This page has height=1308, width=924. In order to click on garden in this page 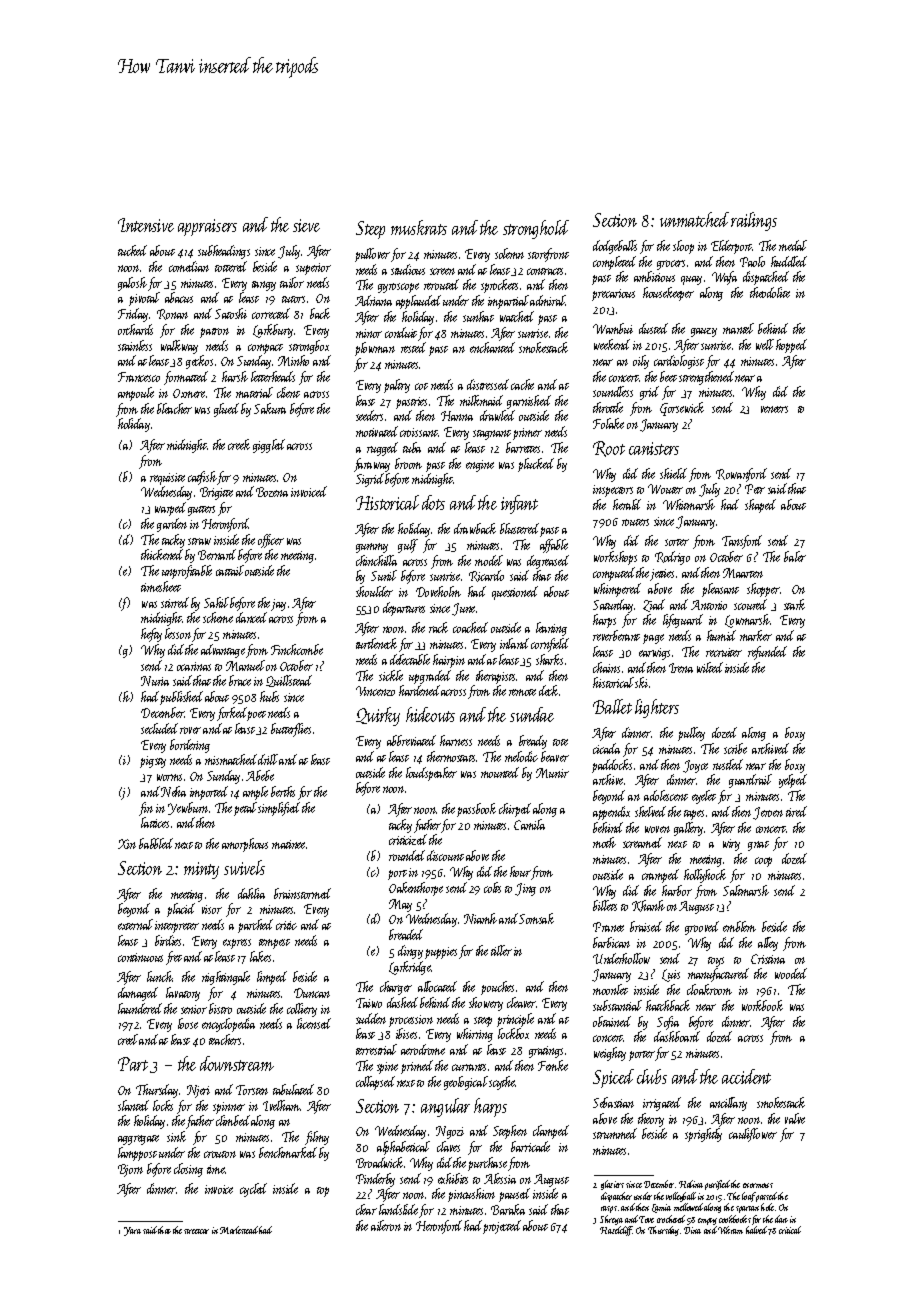, I will do `click(172, 525)`.
